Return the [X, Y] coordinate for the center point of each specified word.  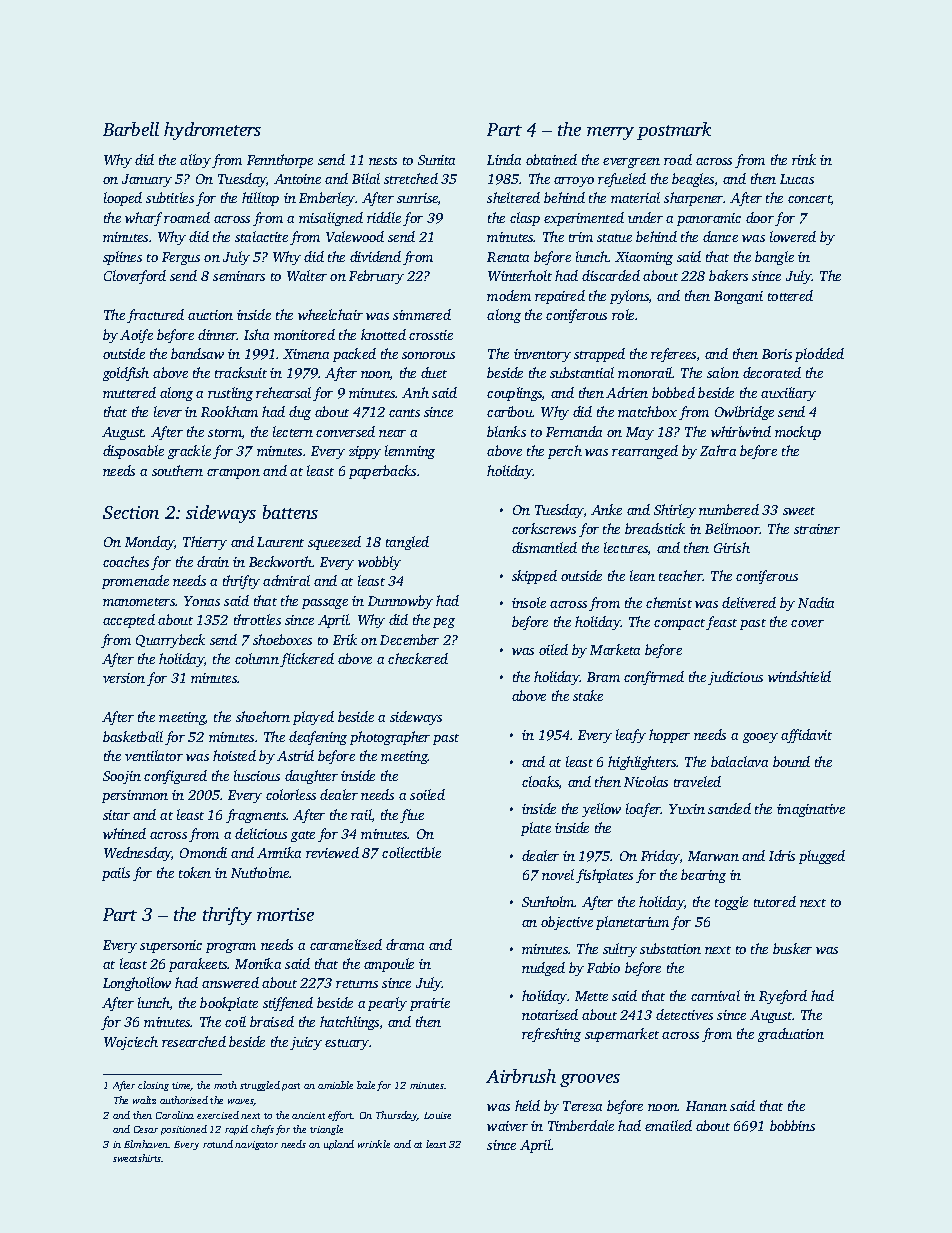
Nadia [816, 602]
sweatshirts [137, 1158]
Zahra [718, 450]
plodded [819, 355]
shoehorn [263, 716]
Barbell [131, 129]
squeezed [334, 543]
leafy [631, 736]
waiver [507, 1126]
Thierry [205, 543]
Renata [508, 257]
